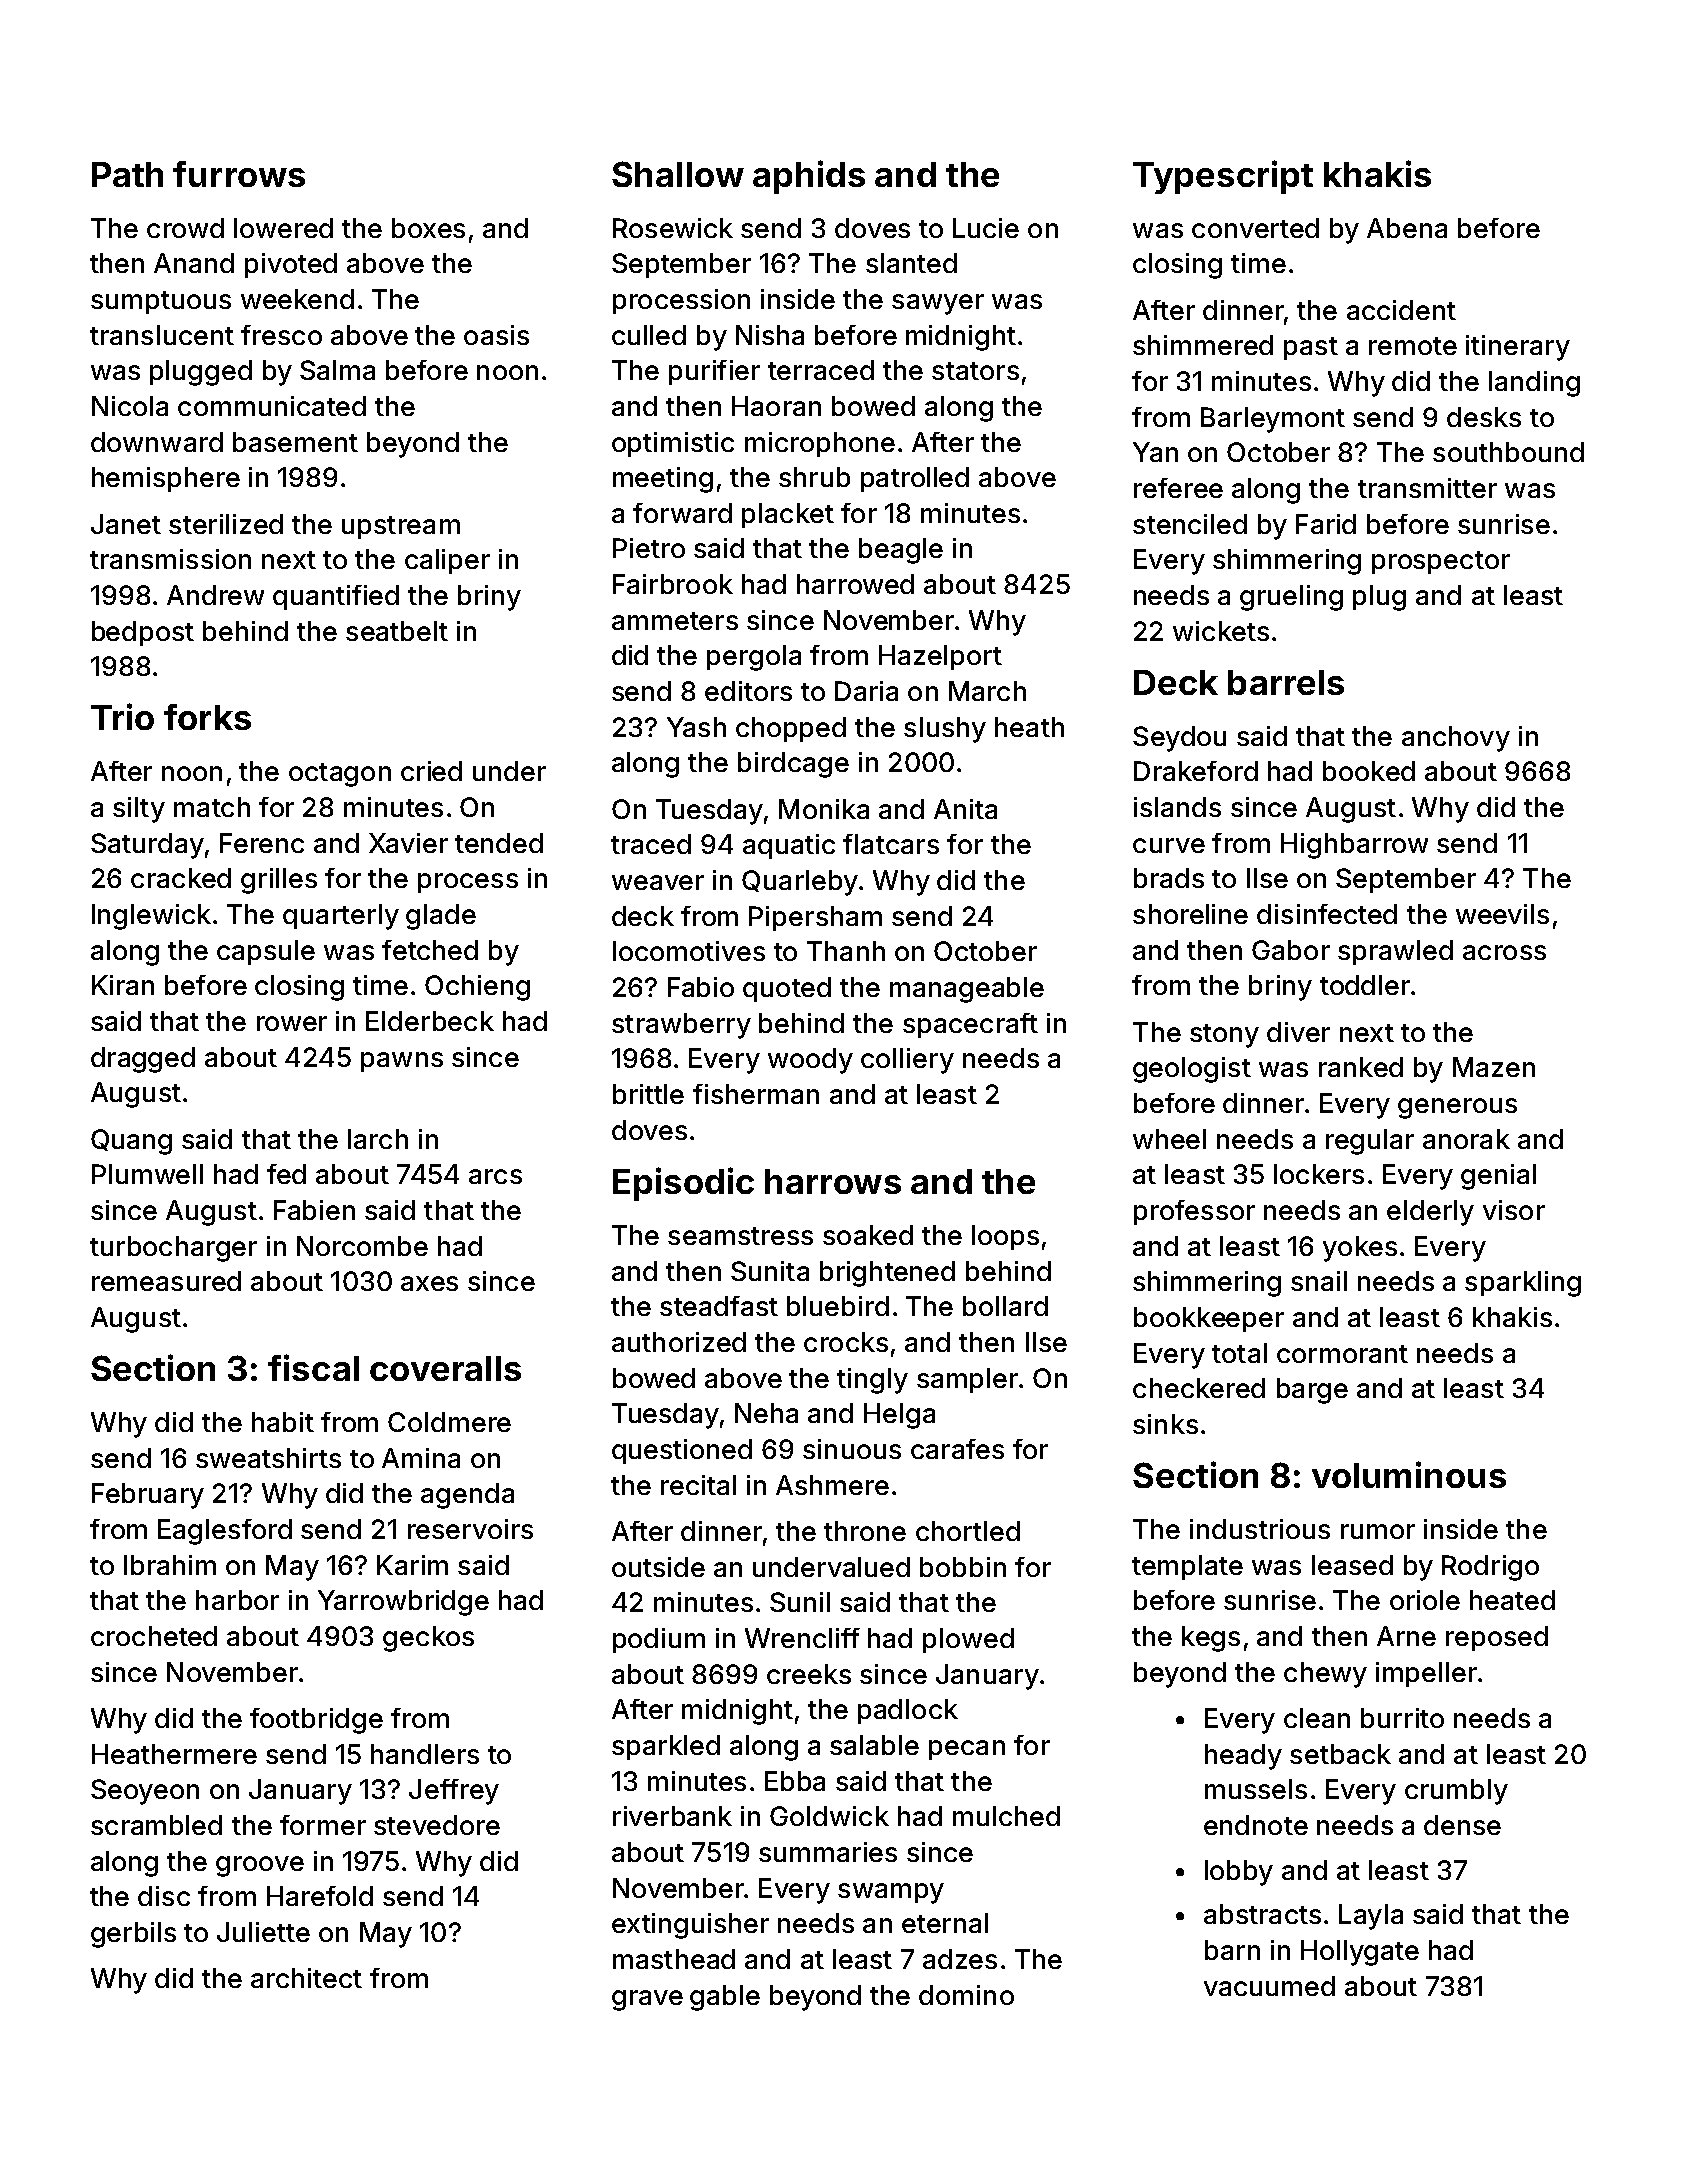  What do you see at coordinates (429, 1283) in the screenshot?
I see `axes` at bounding box center [429, 1283].
